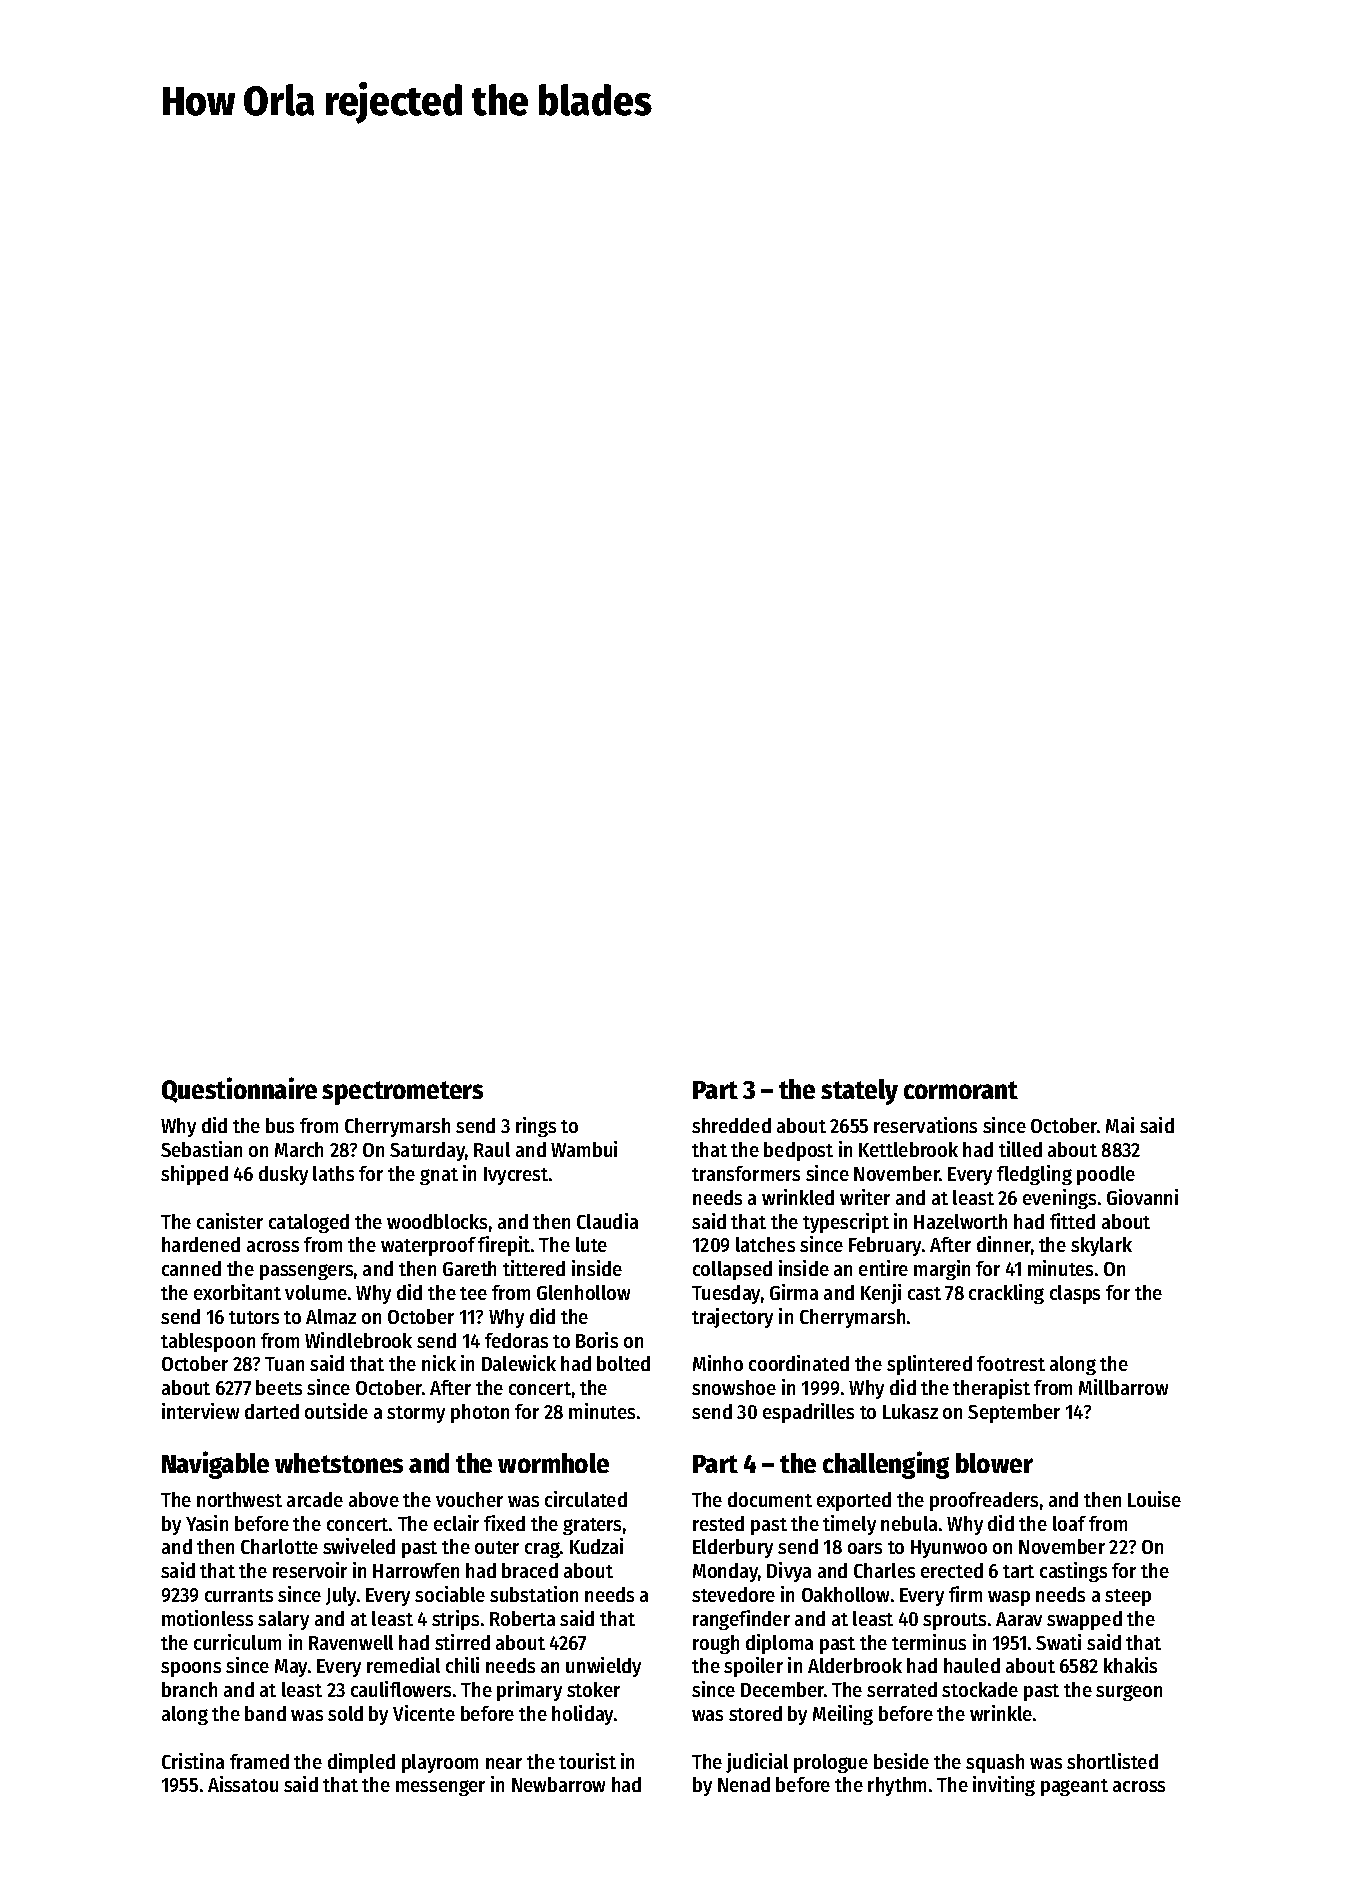  Describe the element at coordinates (994, 1463) in the screenshot. I see `blower` at that location.
